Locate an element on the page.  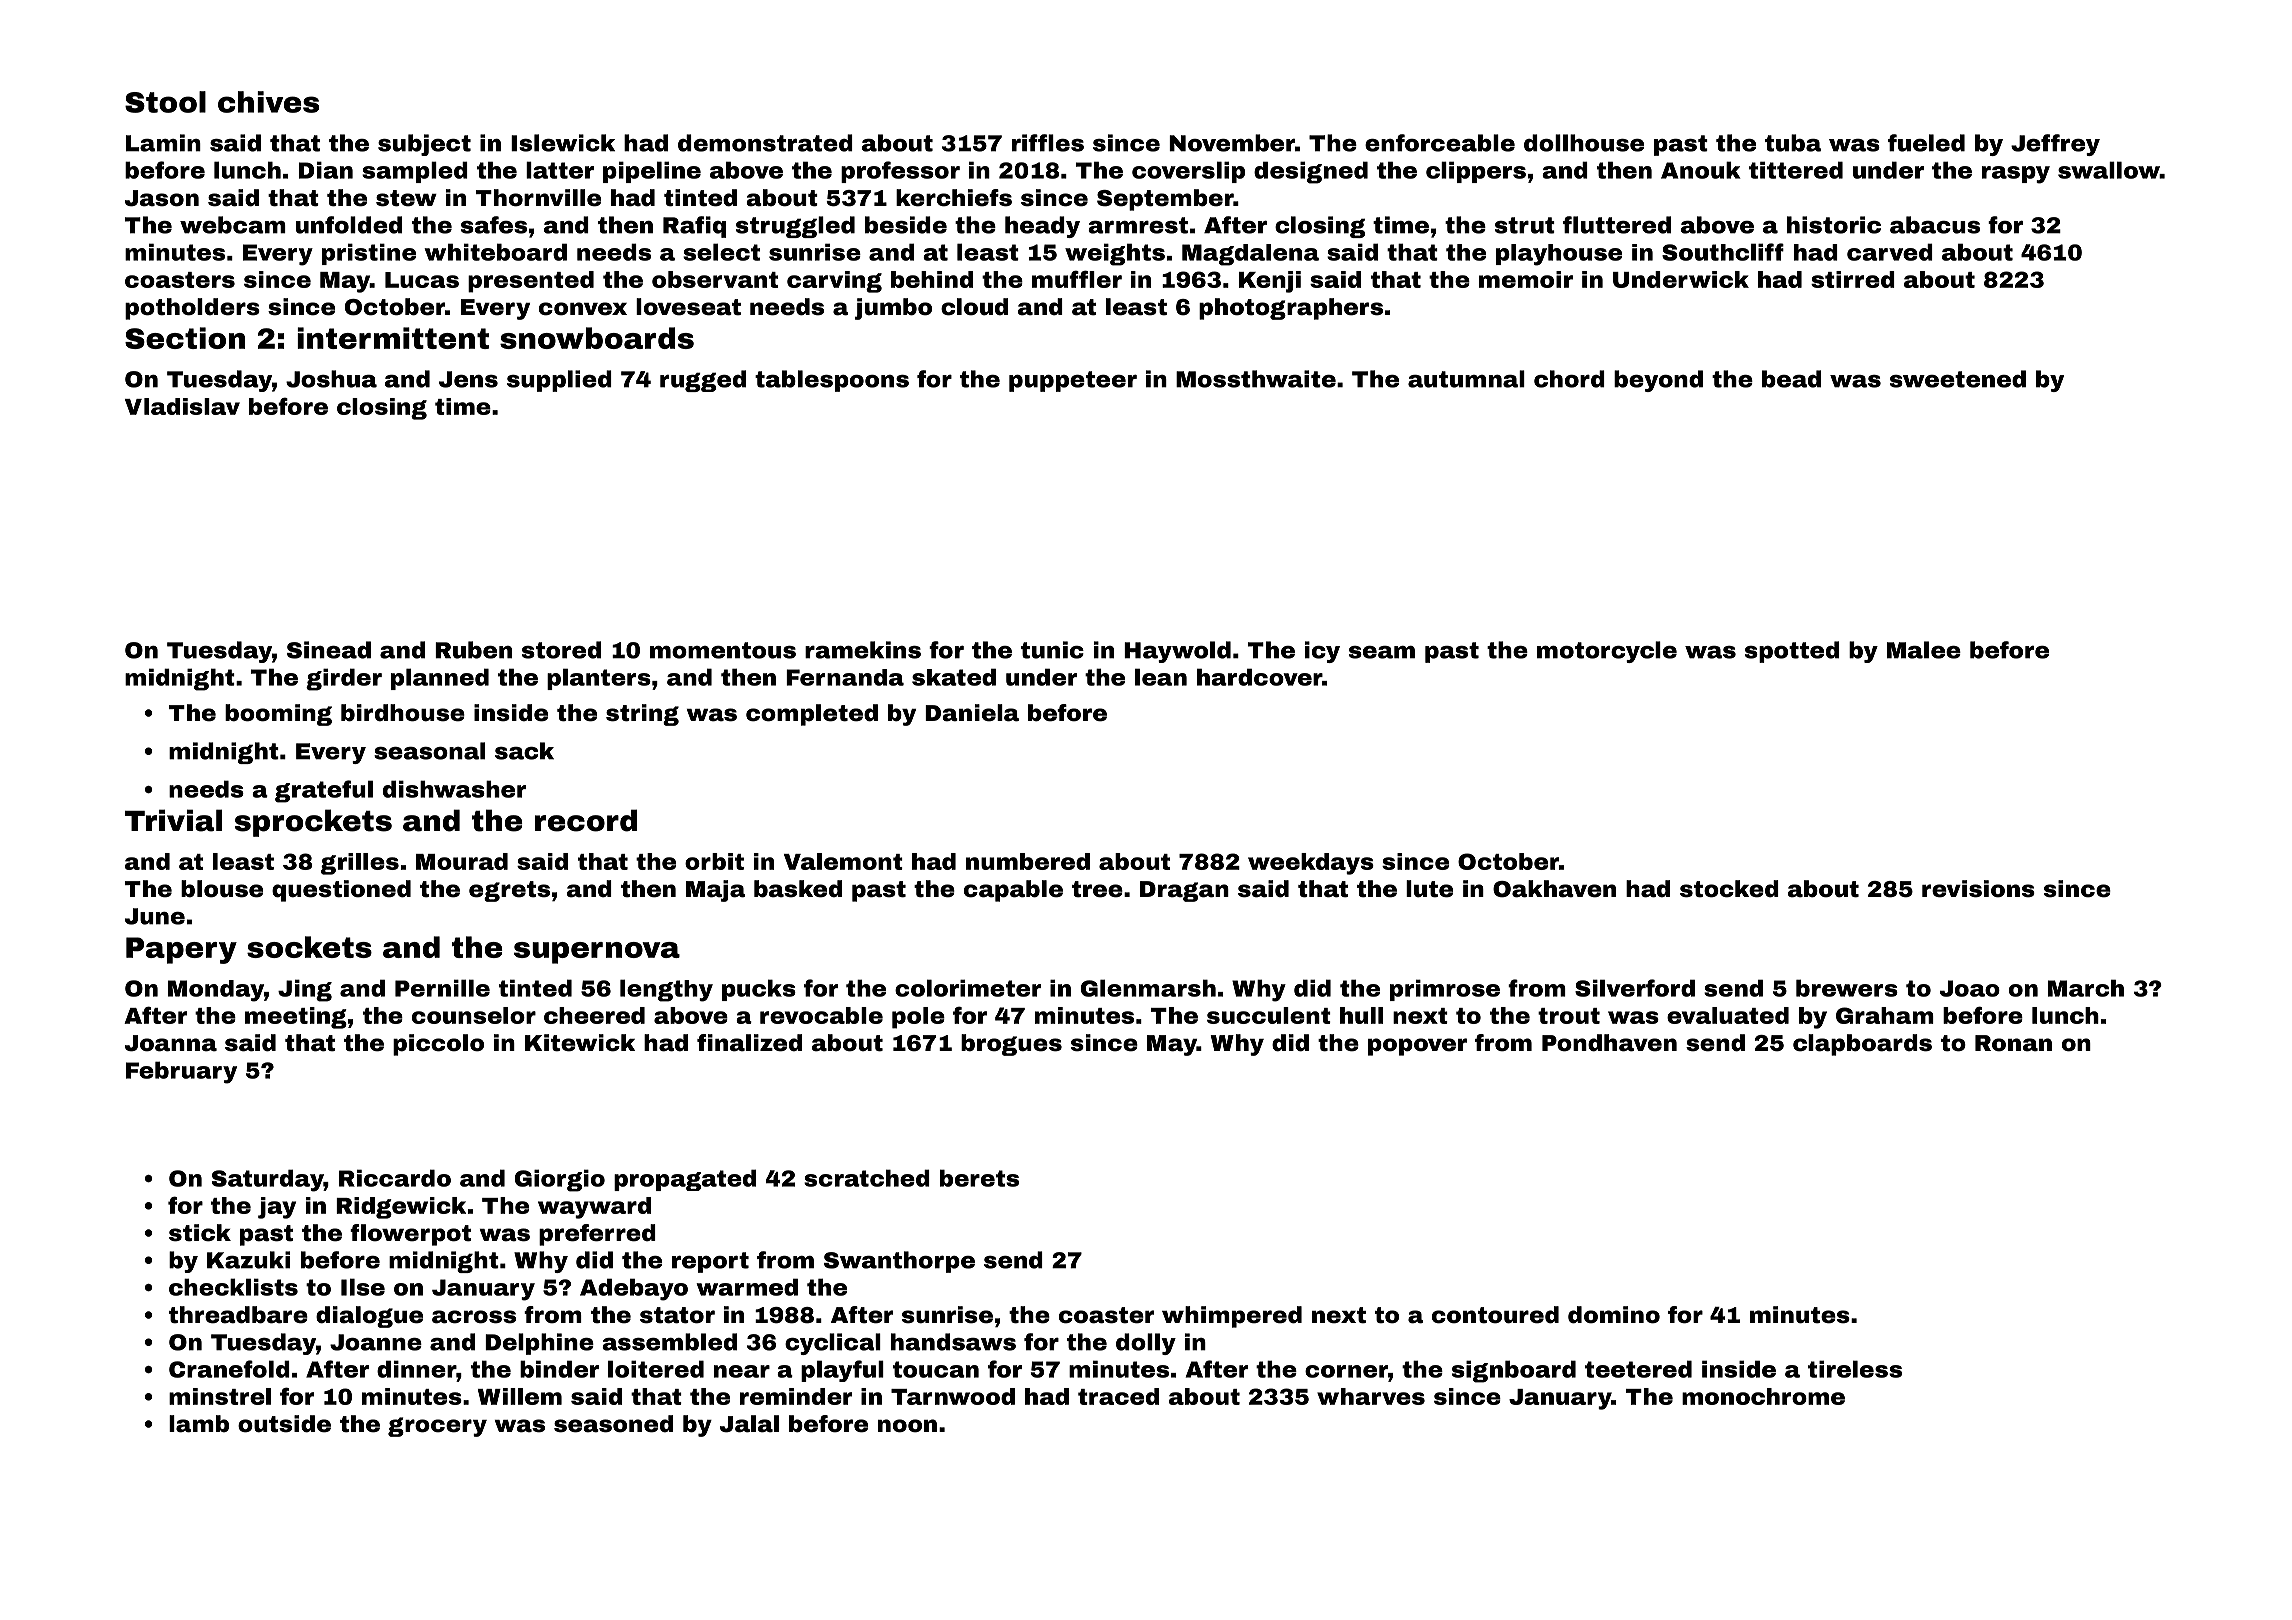
popover is located at coordinates (1417, 1047).
